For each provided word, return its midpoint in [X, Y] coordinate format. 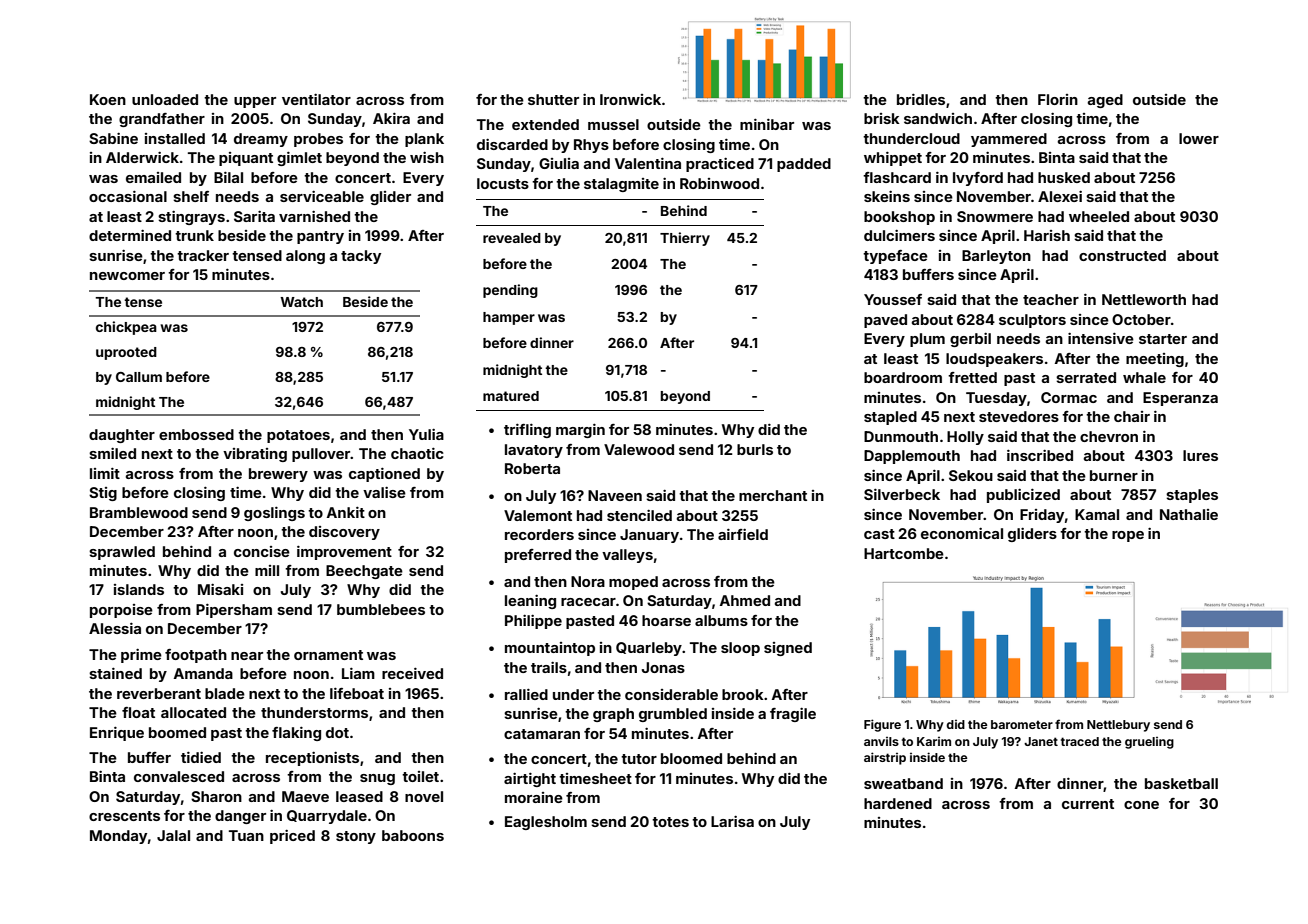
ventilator [316, 99]
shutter [553, 99]
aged [1105, 101]
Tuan [246, 835]
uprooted [126, 353]
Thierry [685, 239]
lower [1199, 138]
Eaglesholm [546, 823]
